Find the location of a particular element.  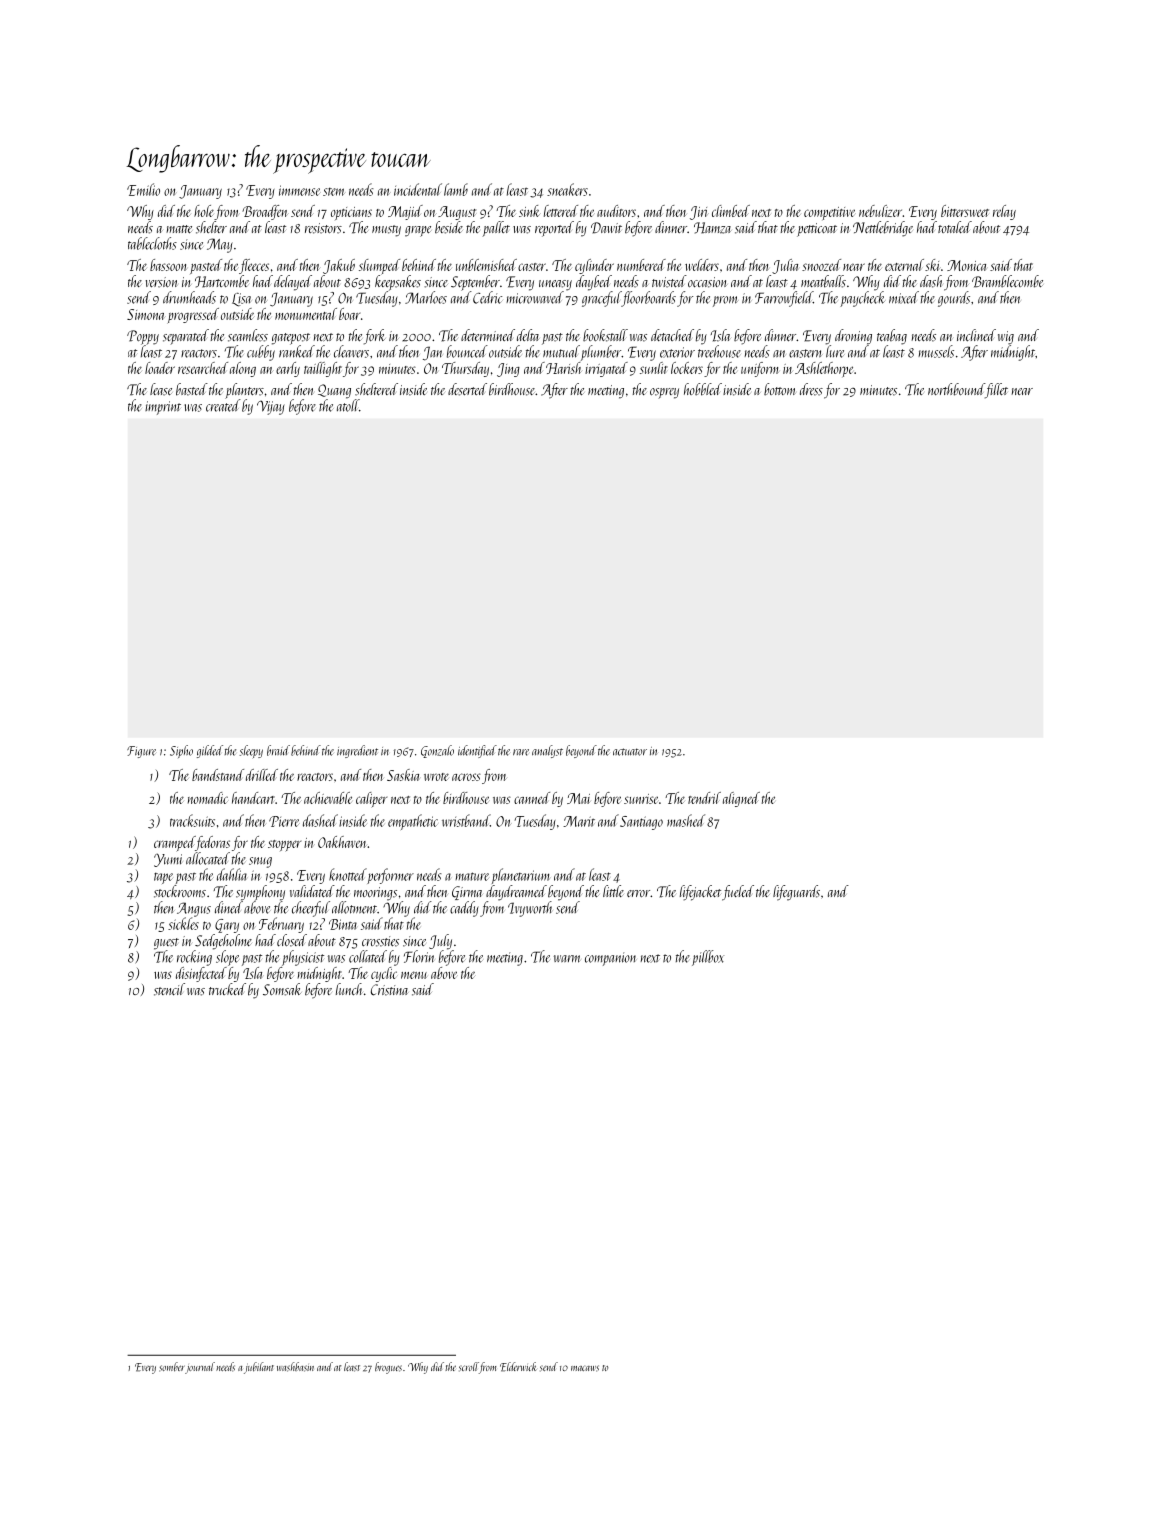

Somsak is located at coordinates (282, 989).
